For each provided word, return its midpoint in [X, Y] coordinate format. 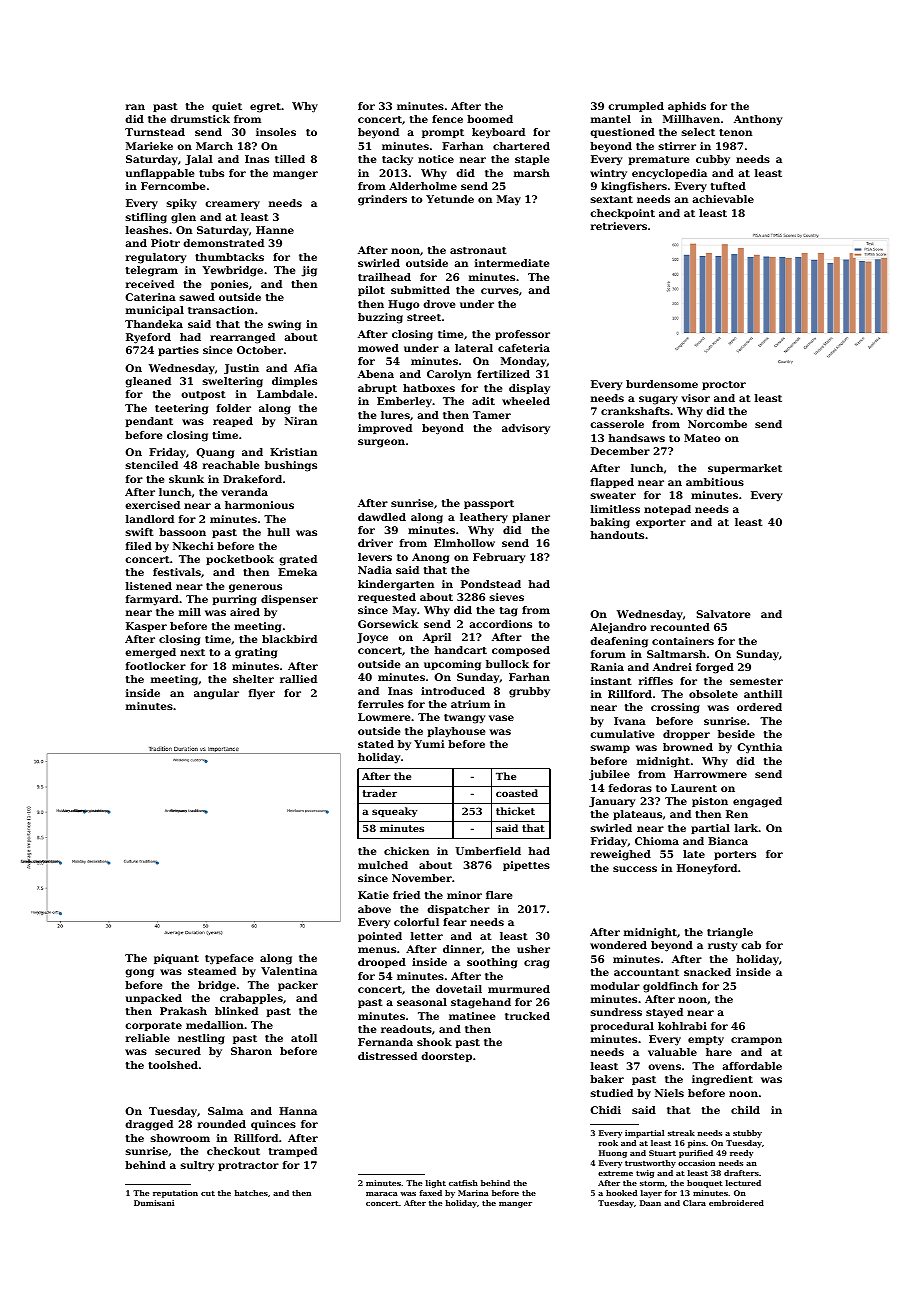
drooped [382, 963]
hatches [251, 1193]
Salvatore [723, 614]
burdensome [662, 384]
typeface [229, 959]
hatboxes [429, 388]
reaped [233, 422]
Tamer [492, 415]
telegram [152, 271]
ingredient [722, 1080]
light [436, 1184]
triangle [730, 933]
